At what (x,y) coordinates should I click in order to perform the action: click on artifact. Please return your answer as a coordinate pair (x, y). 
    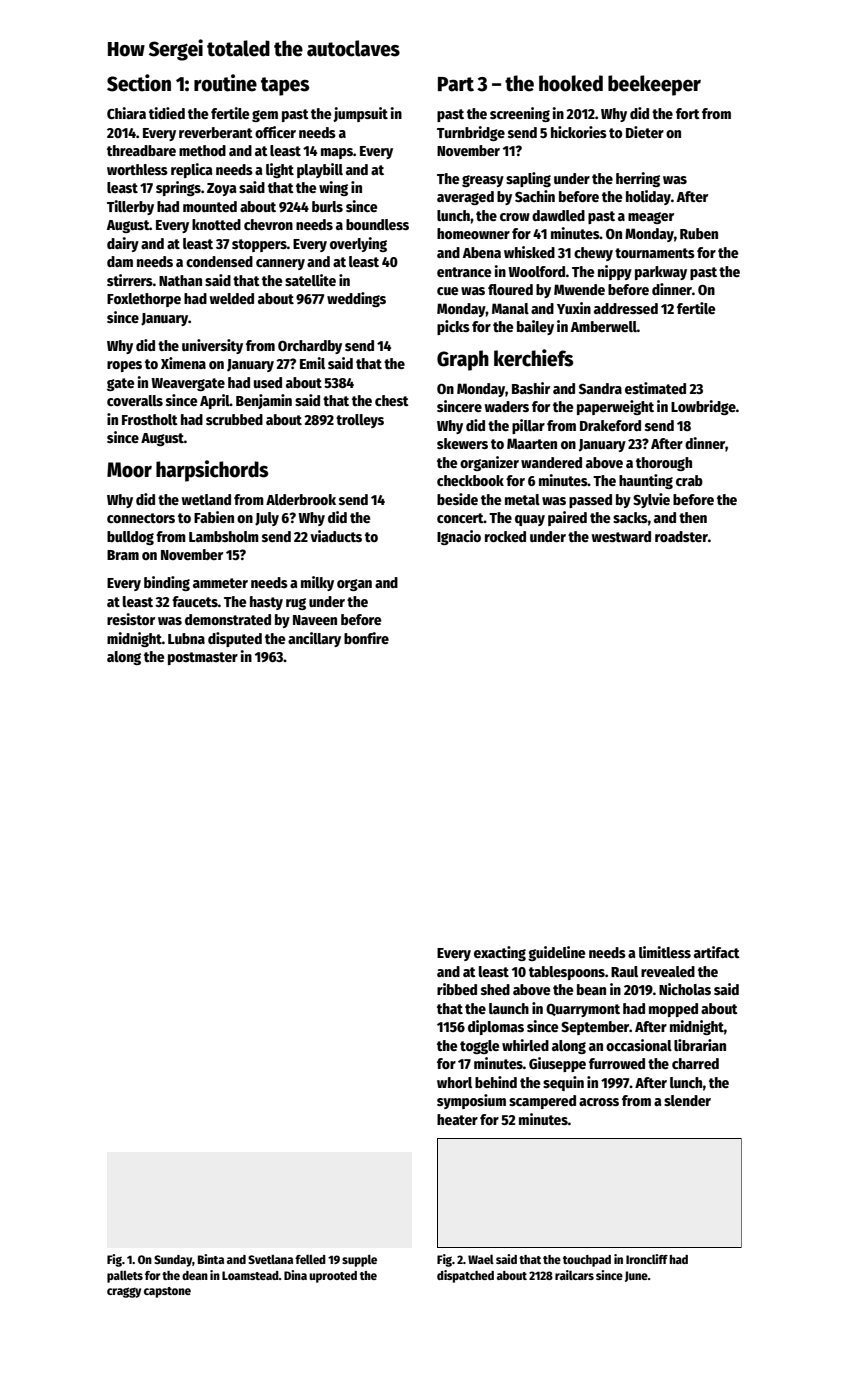
    Looking at the image, I should click on (717, 952).
